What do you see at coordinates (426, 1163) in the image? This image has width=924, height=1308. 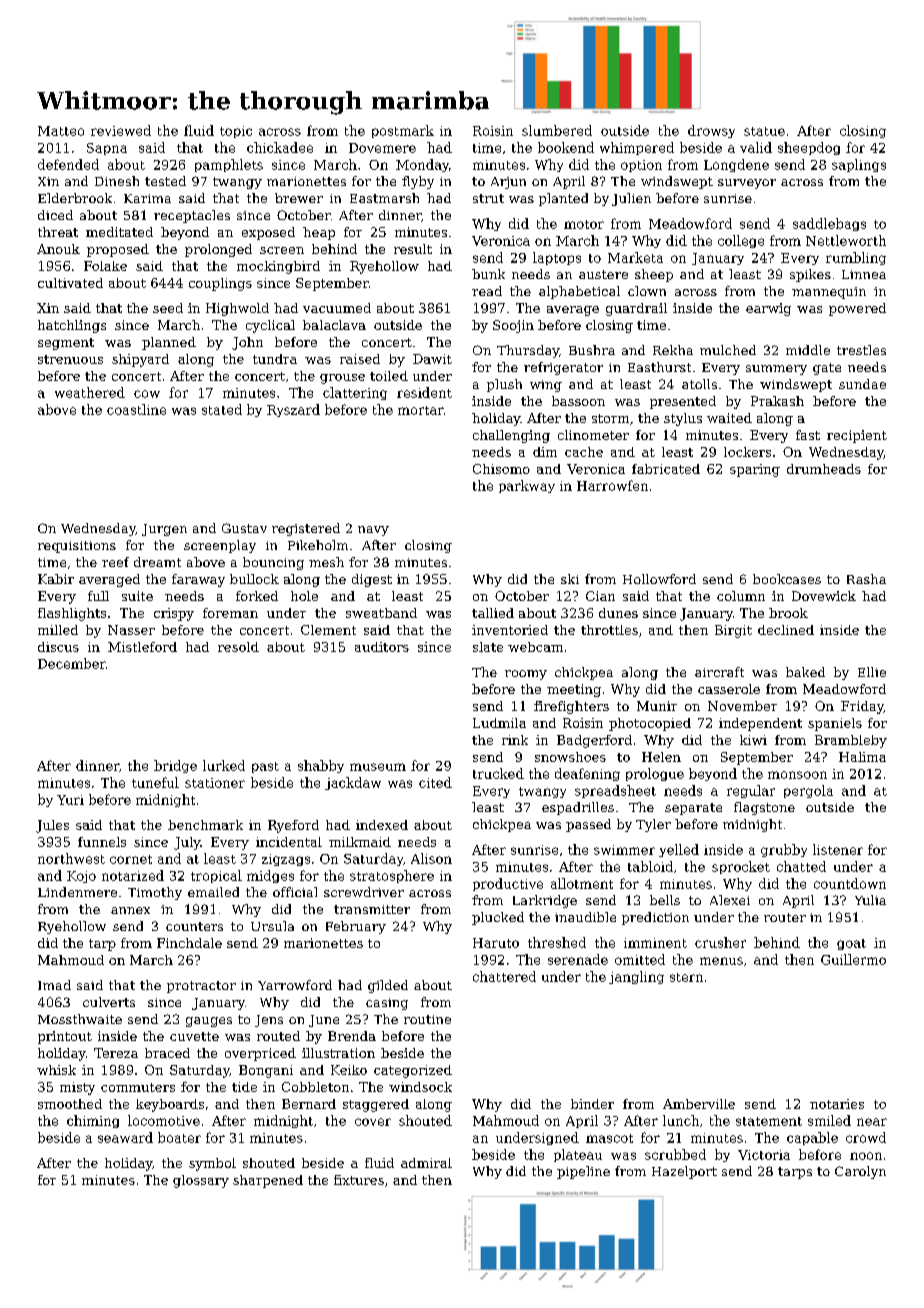 I see `admiral` at bounding box center [426, 1163].
